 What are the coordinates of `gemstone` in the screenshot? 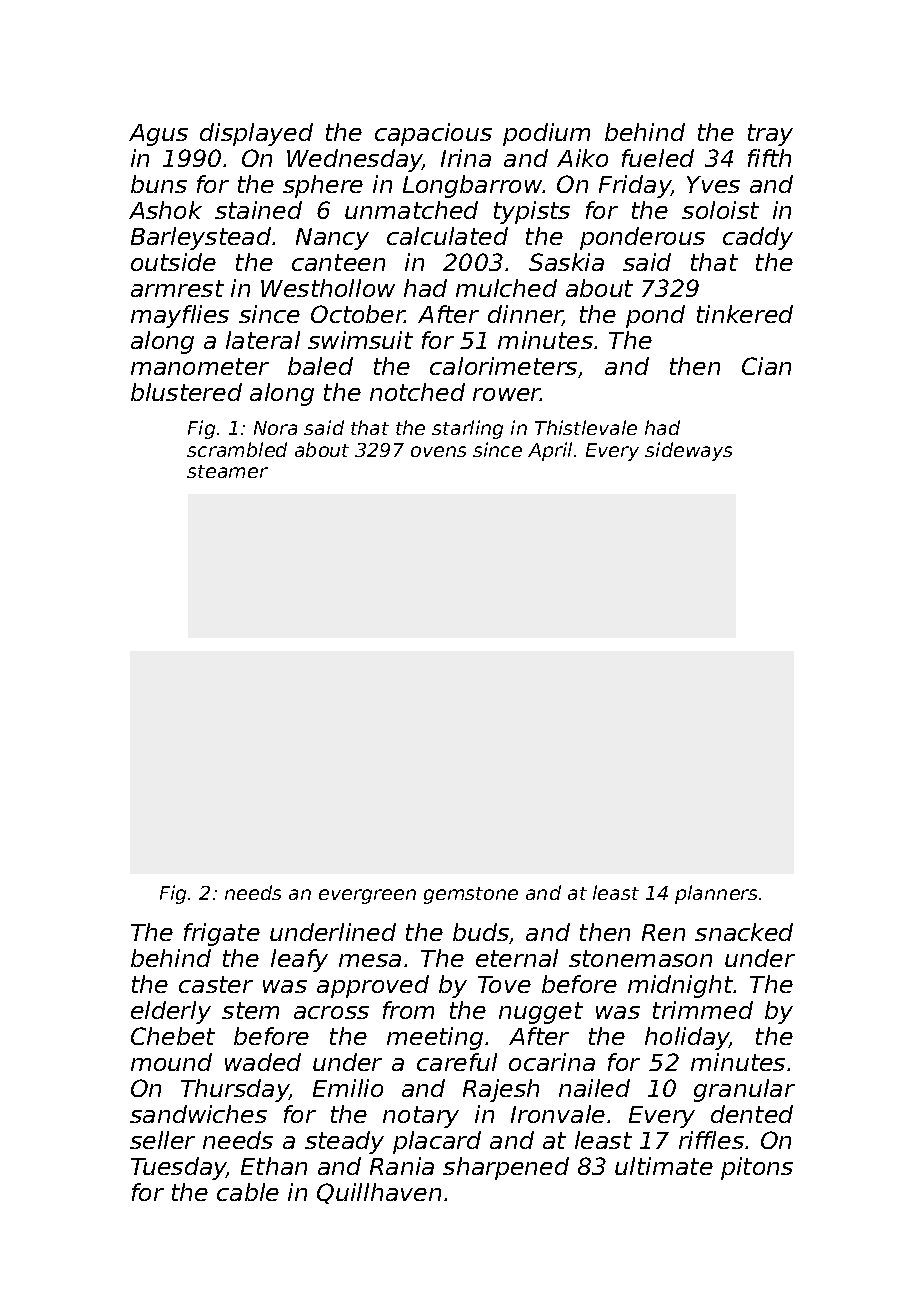 It's located at (471, 895).
